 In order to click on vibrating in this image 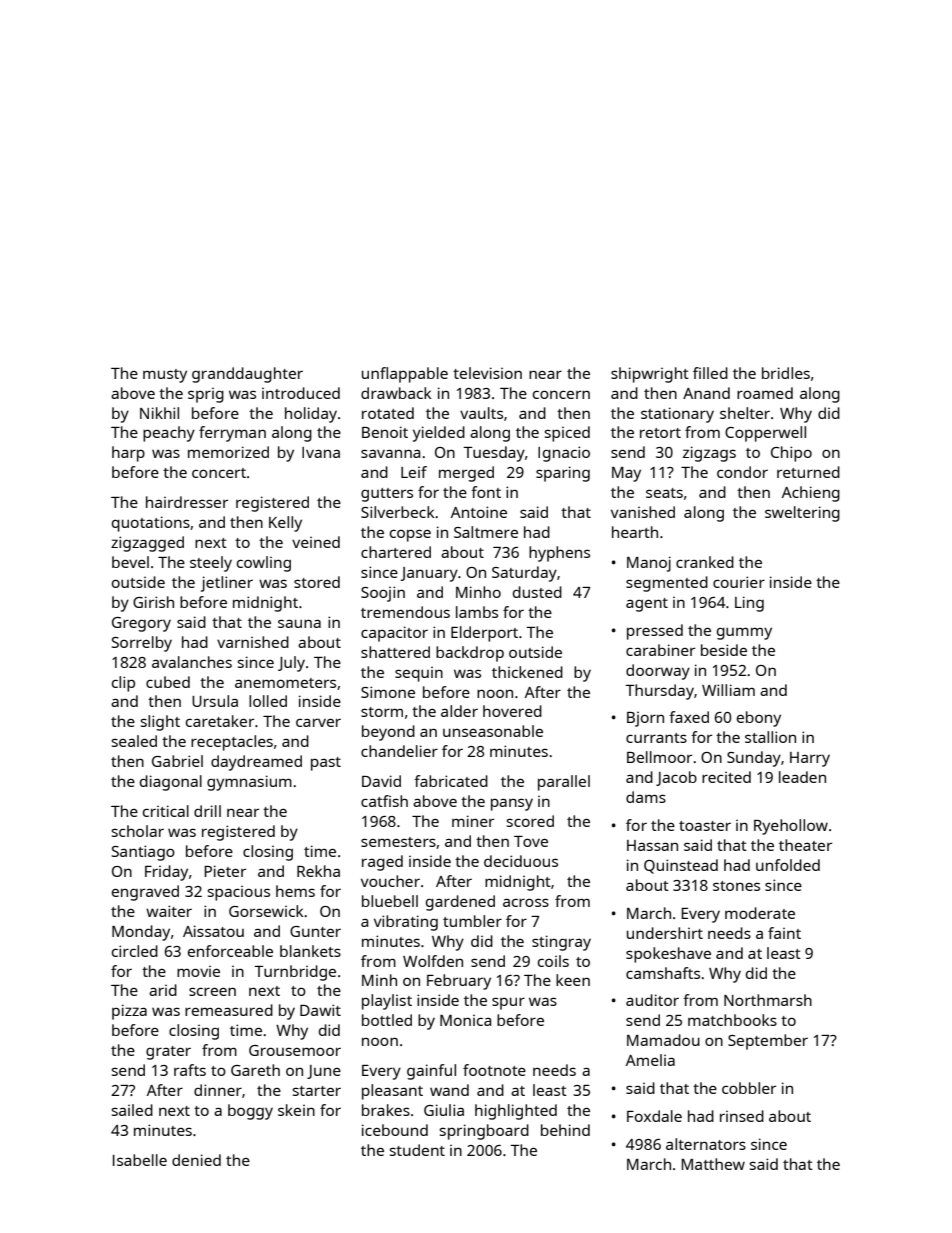, I will do `click(406, 923)`.
